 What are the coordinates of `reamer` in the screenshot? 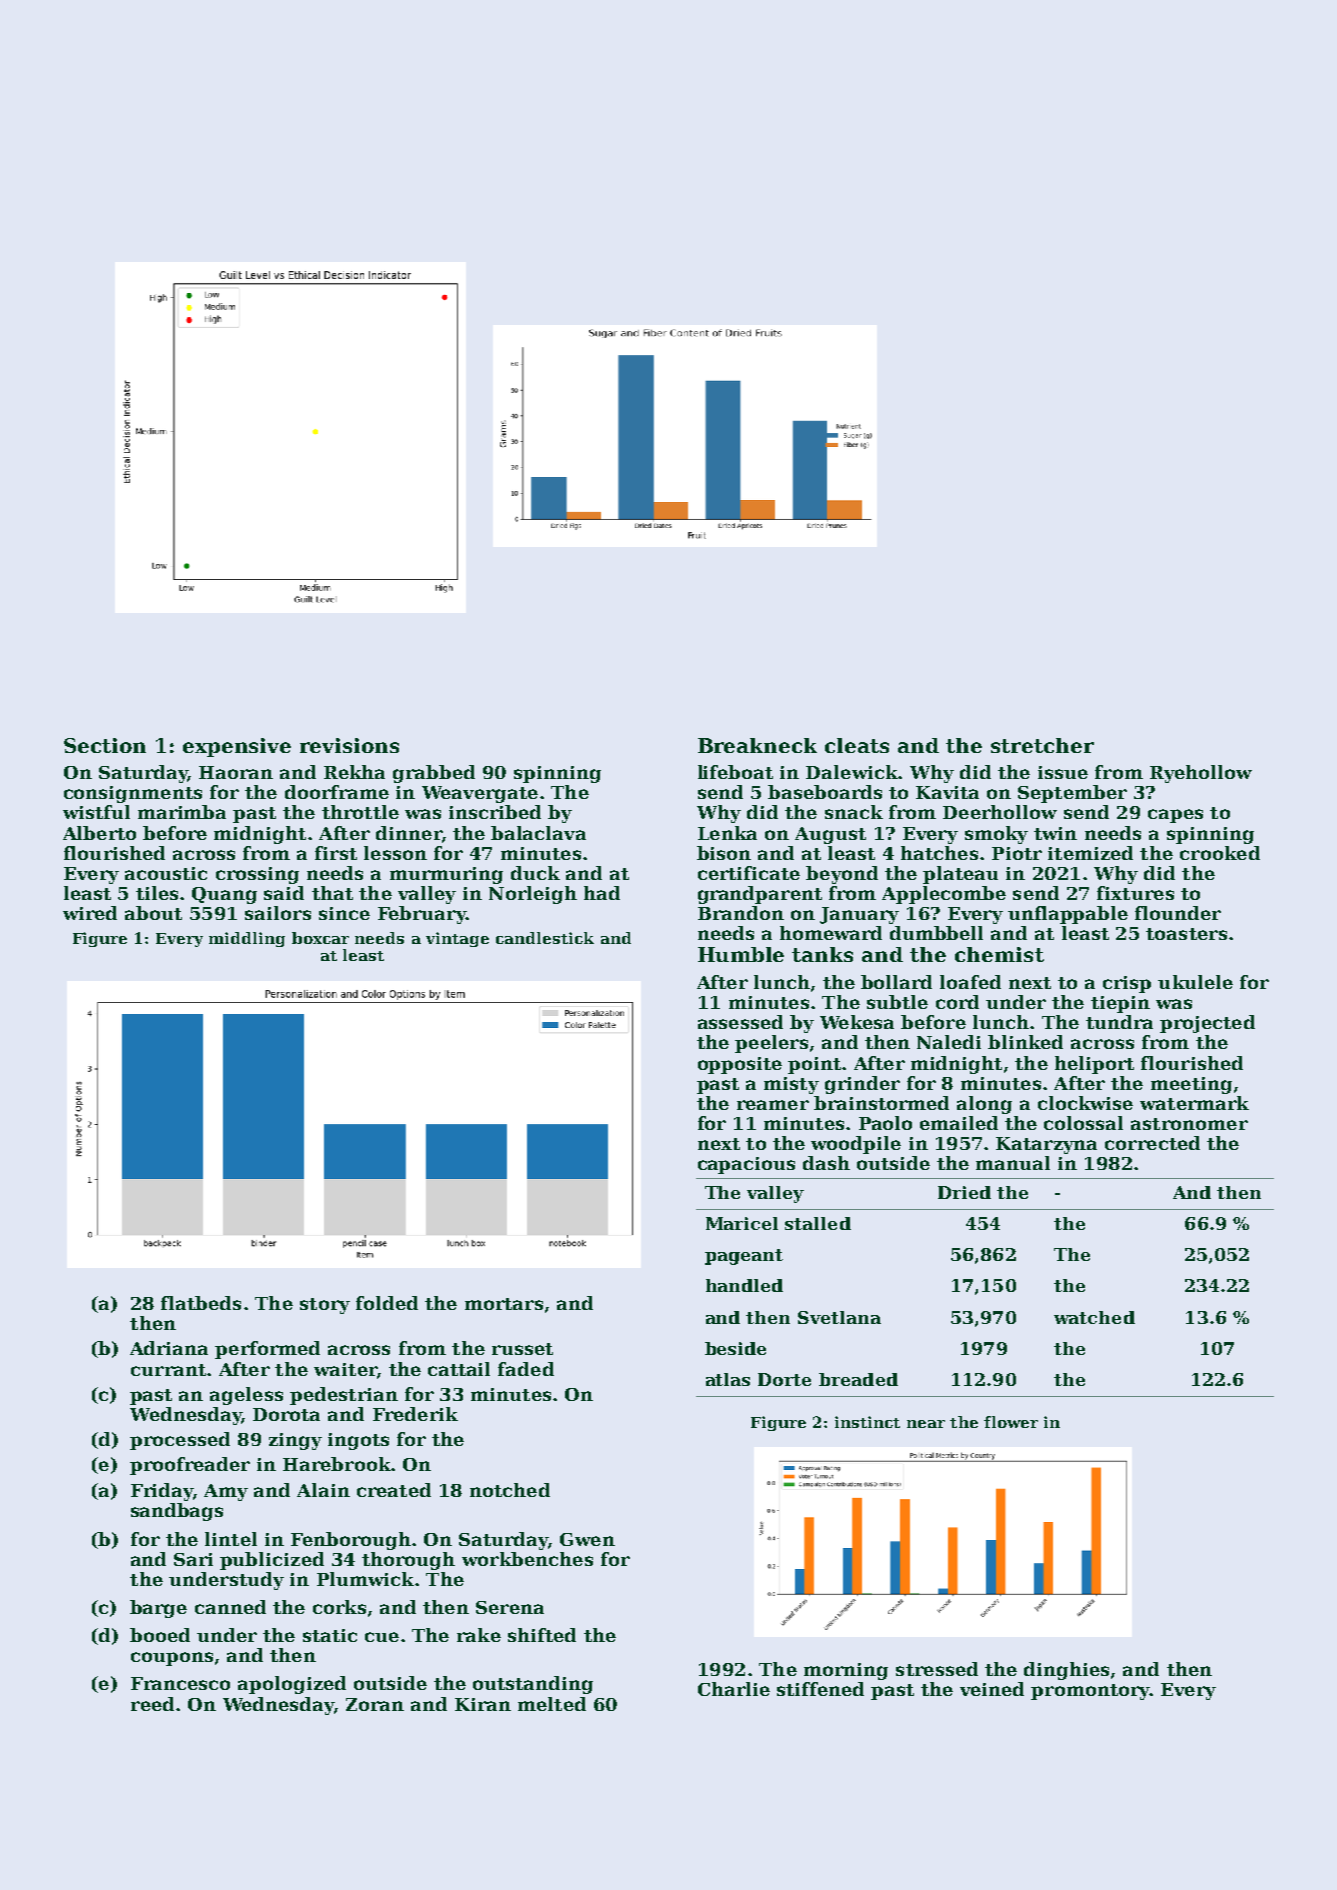 It's located at (773, 1105).
